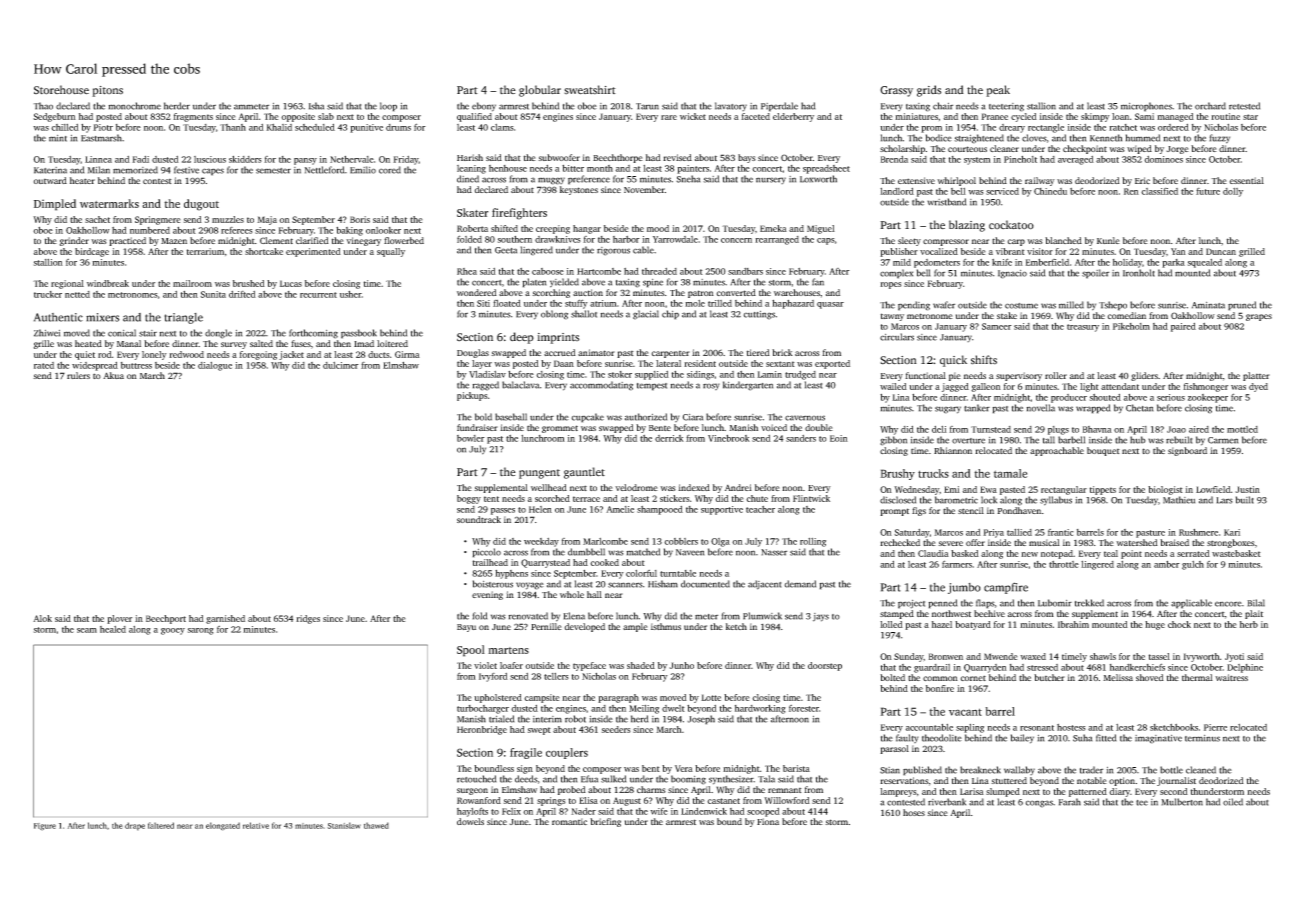 The image size is (1308, 924). I want to click on Mathieu, so click(1179, 500).
